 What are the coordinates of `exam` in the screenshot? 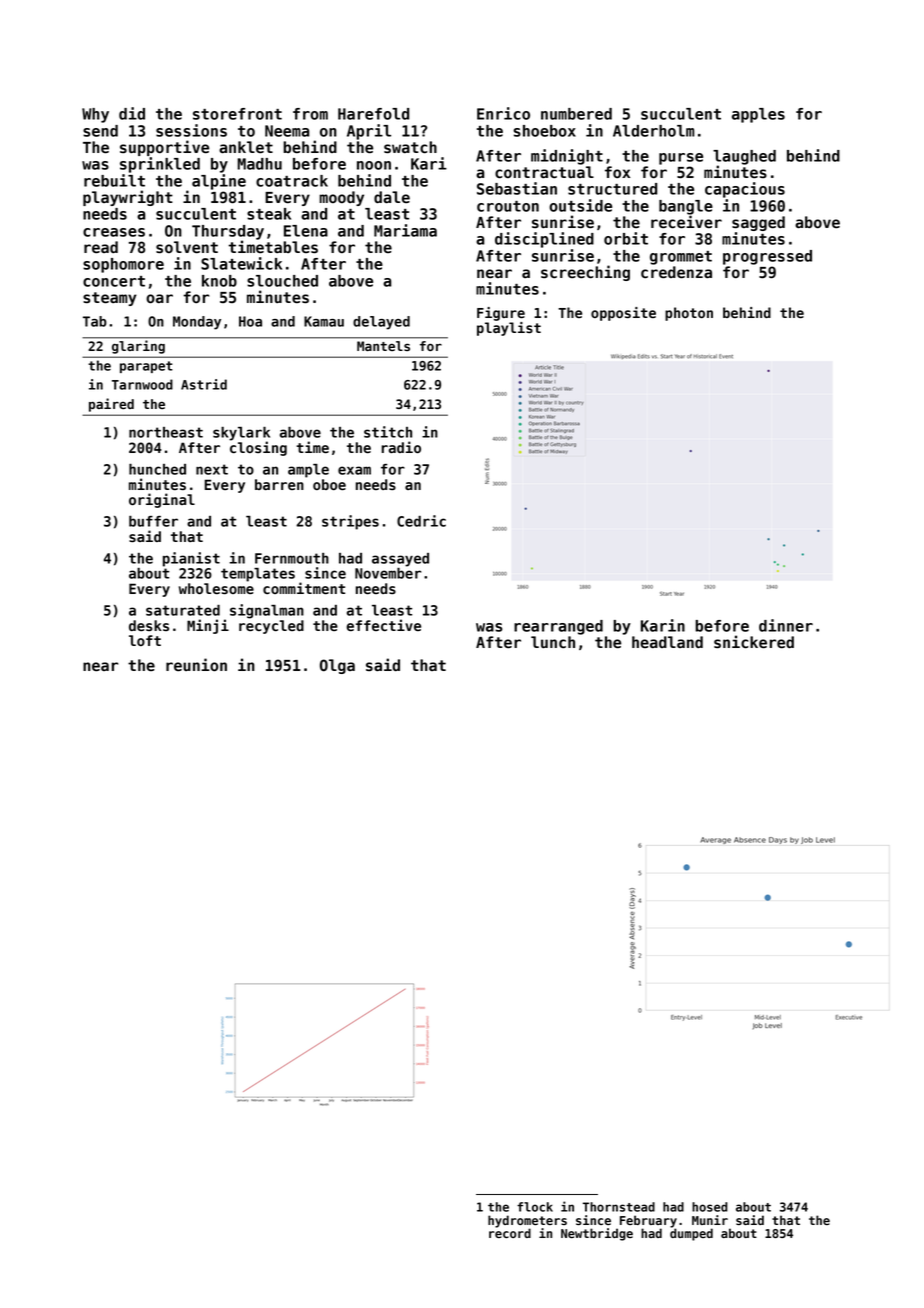 It's located at (354, 470).
